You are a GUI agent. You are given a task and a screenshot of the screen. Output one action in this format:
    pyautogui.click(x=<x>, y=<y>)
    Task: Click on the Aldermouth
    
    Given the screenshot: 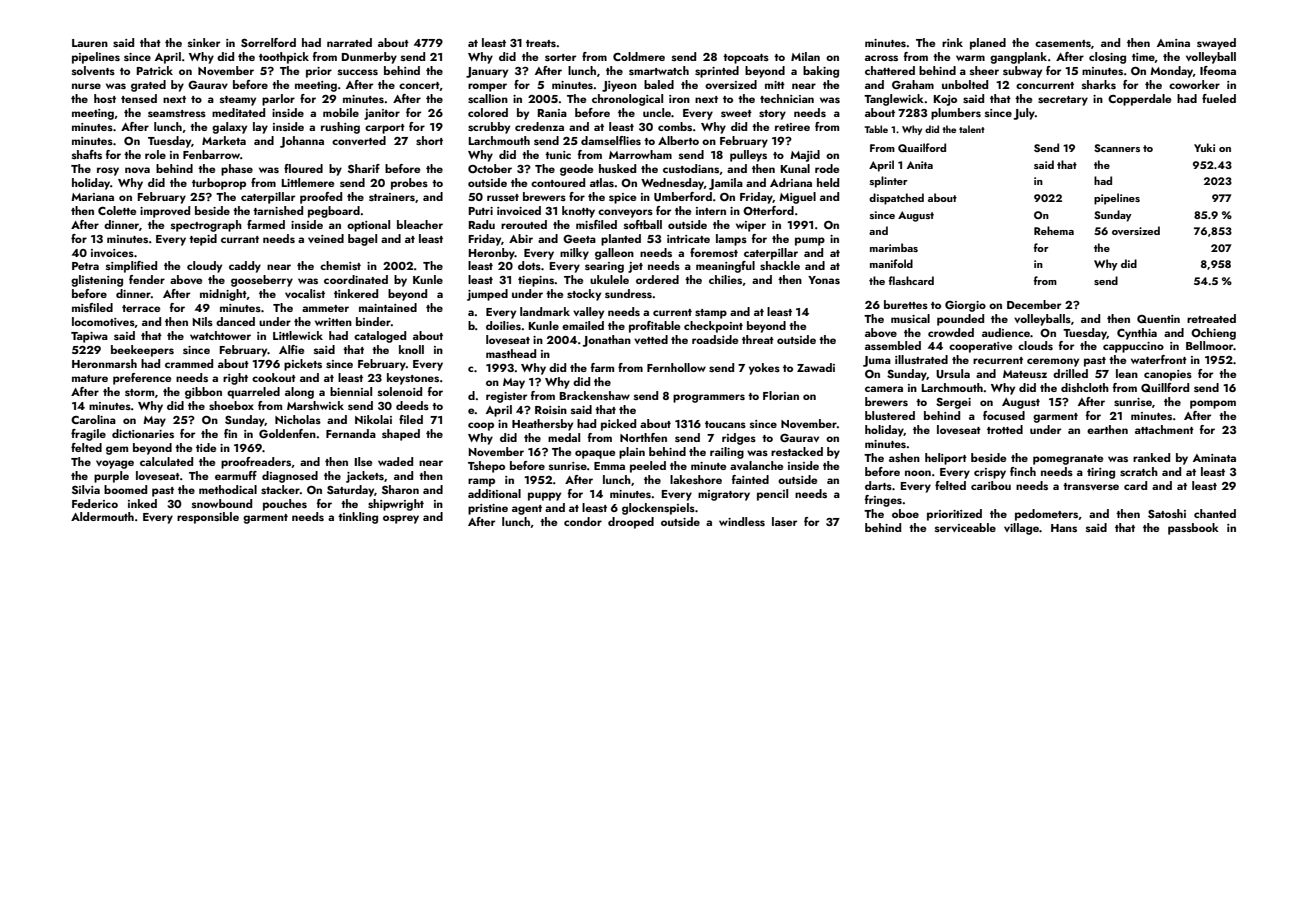 What is the action you would take?
    pyautogui.click(x=102, y=516)
